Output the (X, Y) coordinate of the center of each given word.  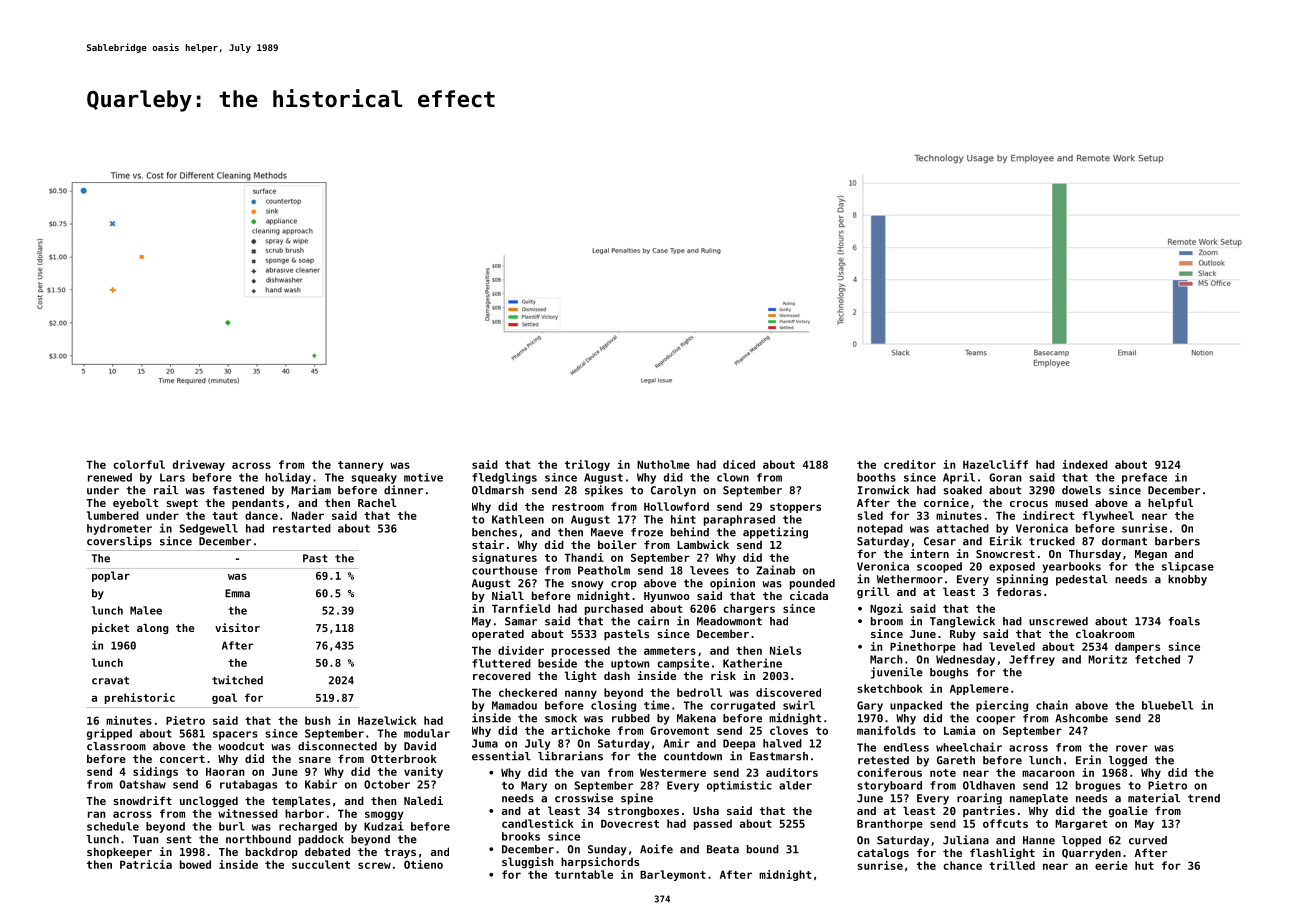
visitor (237, 627)
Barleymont (673, 875)
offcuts (1005, 823)
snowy (588, 585)
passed (713, 824)
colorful (139, 464)
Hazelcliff (995, 464)
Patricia (146, 864)
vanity (423, 772)
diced (739, 464)
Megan (1151, 555)
